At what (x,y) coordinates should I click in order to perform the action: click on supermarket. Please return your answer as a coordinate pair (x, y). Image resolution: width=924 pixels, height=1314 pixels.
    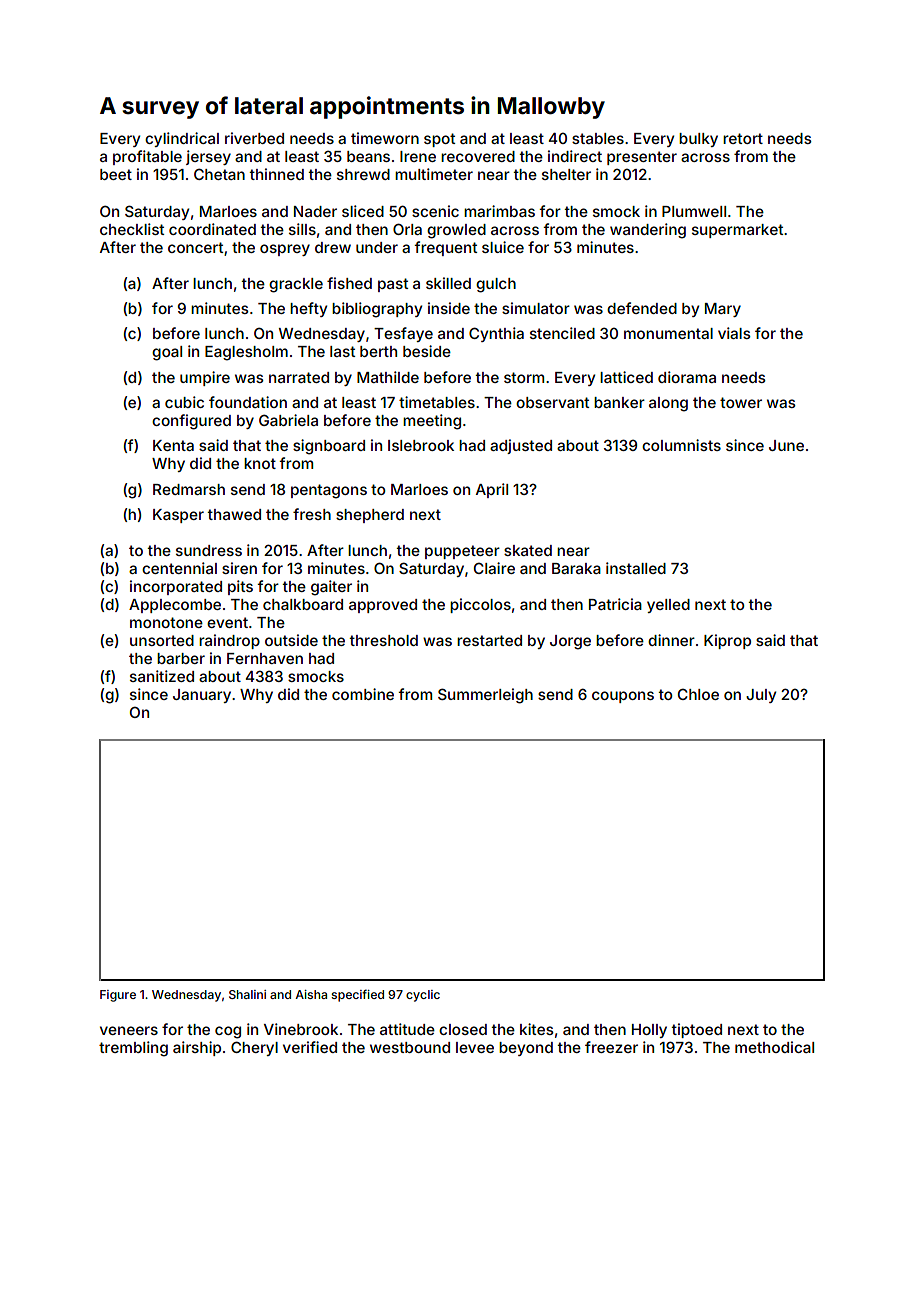
    Looking at the image, I should click on (737, 231).
